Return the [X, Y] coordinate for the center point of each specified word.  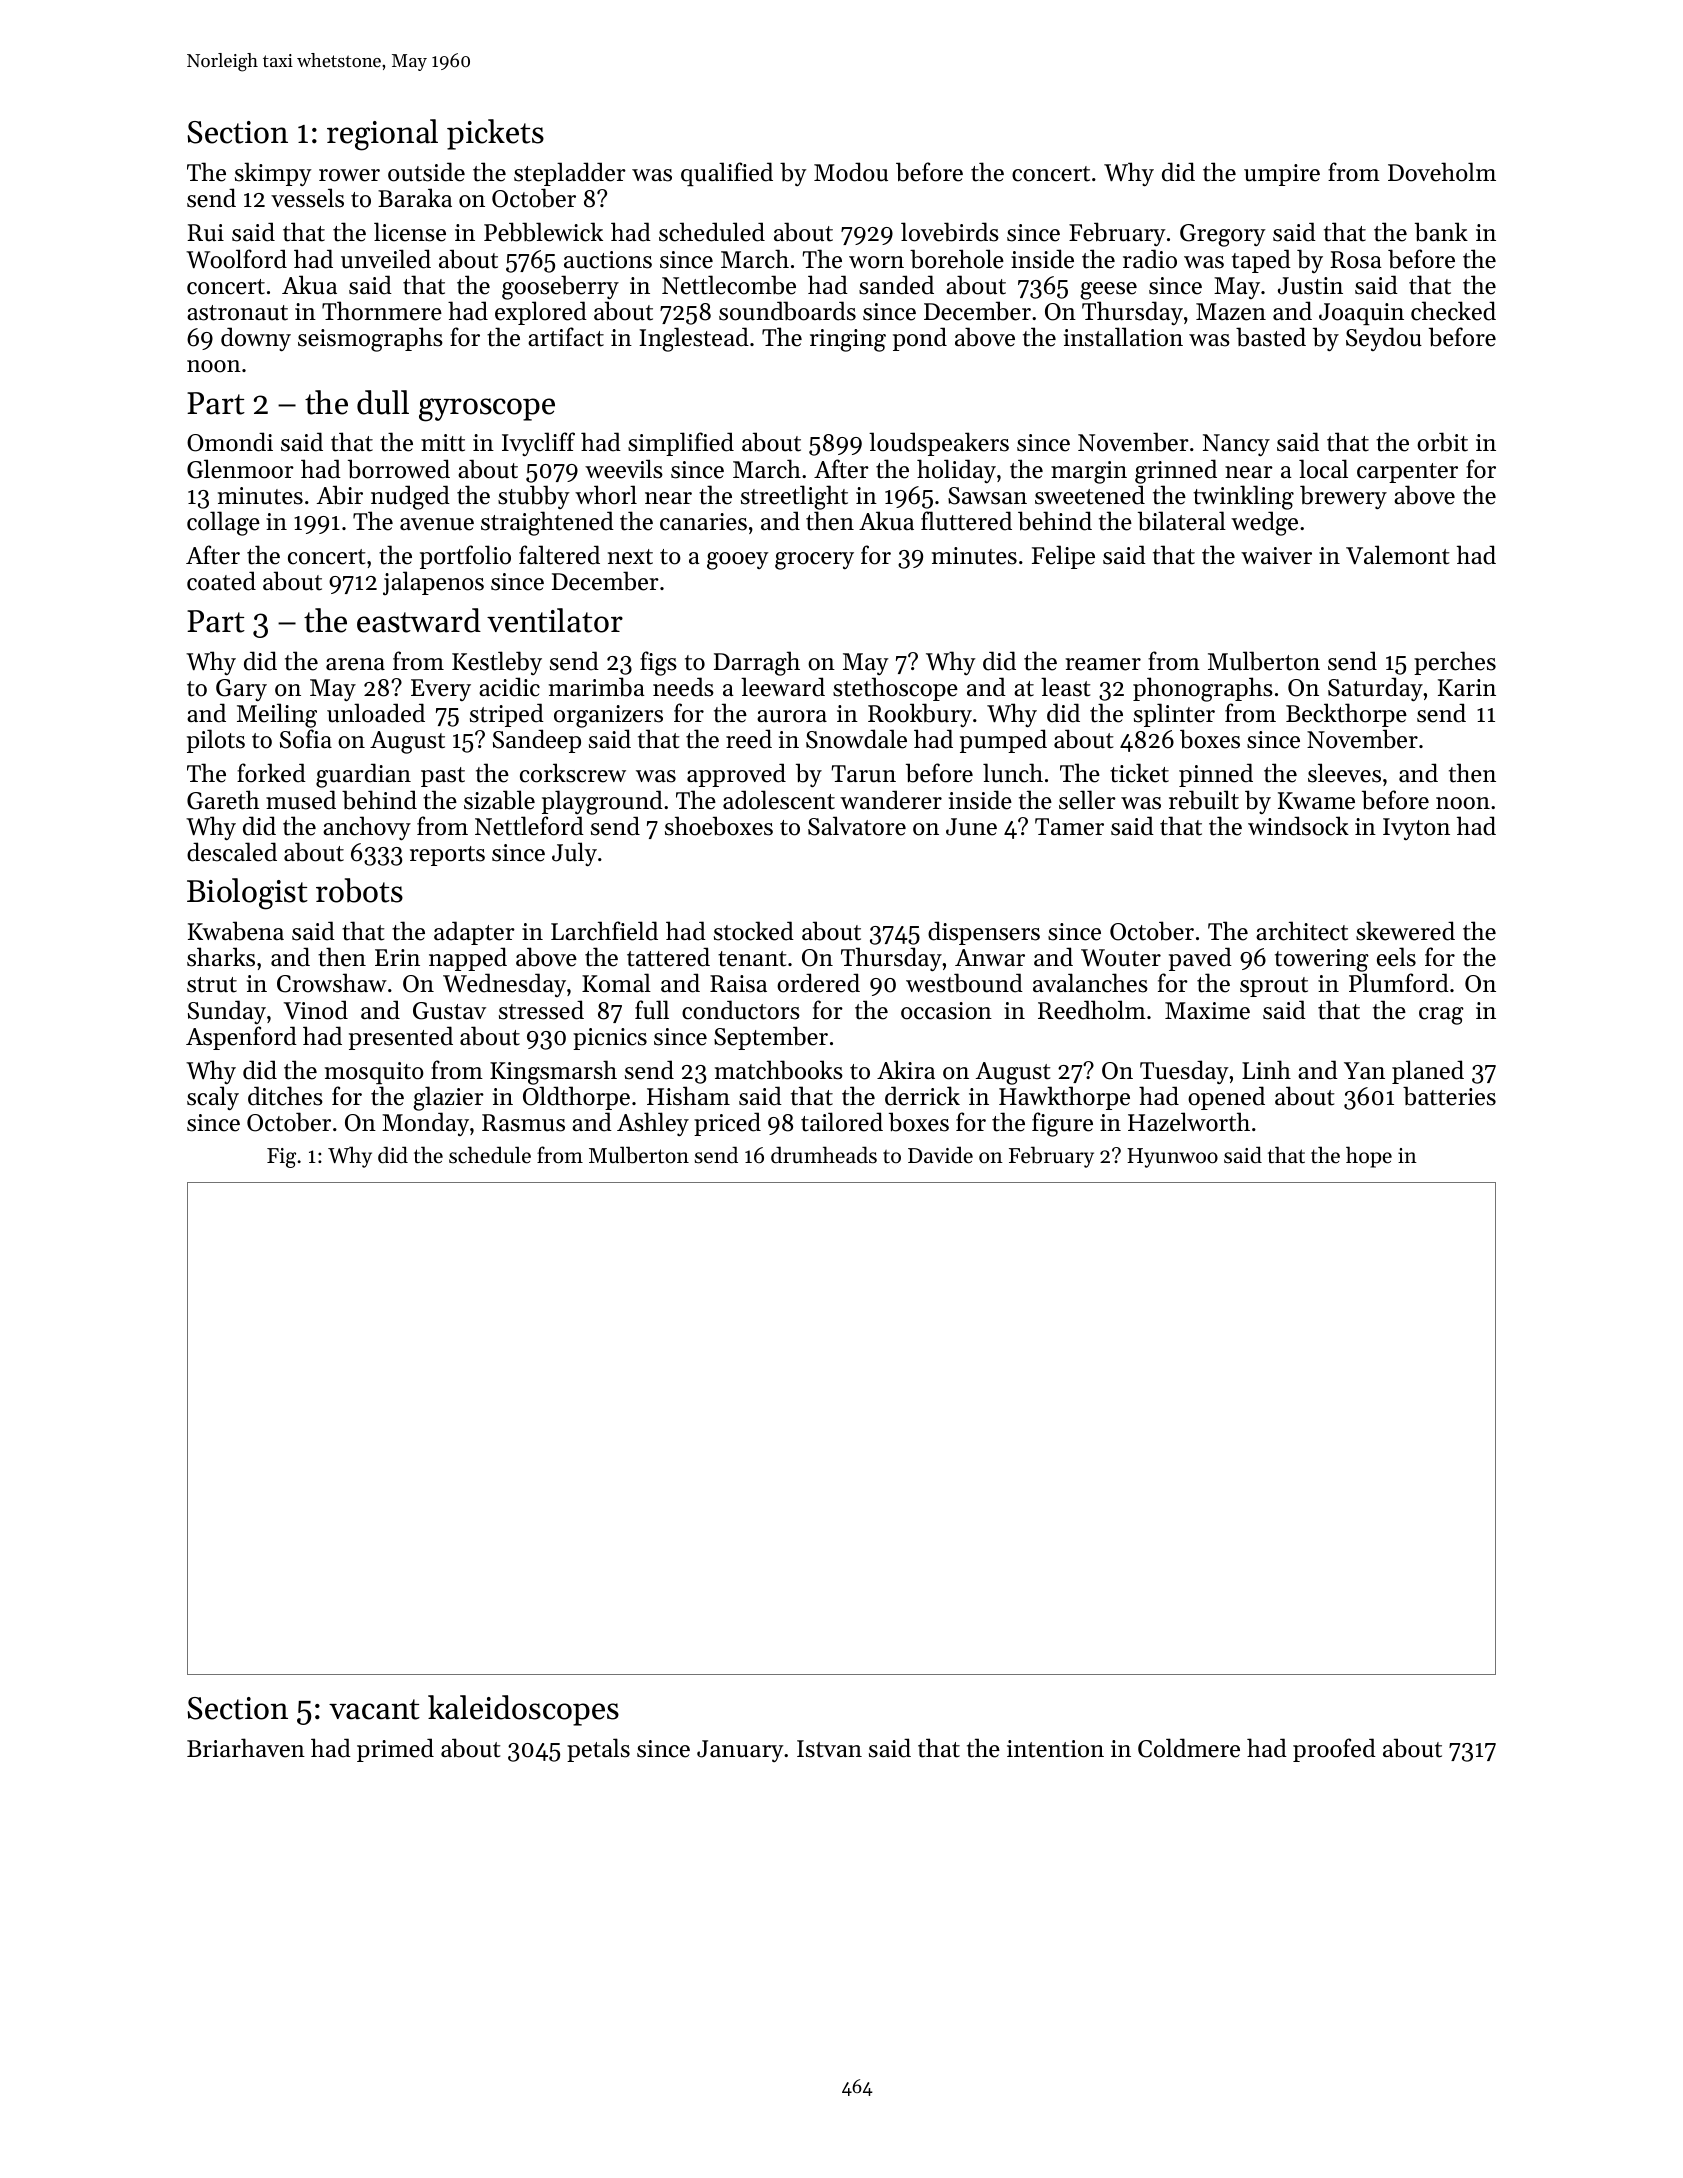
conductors [741, 1010]
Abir [340, 495]
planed [1428, 1072]
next [630, 557]
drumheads [824, 1155]
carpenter [1407, 473]
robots [359, 890]
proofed [1334, 1750]
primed [395, 1750]
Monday [425, 1124]
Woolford [236, 259]
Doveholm [1442, 172]
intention [1055, 1749]
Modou [851, 172]
